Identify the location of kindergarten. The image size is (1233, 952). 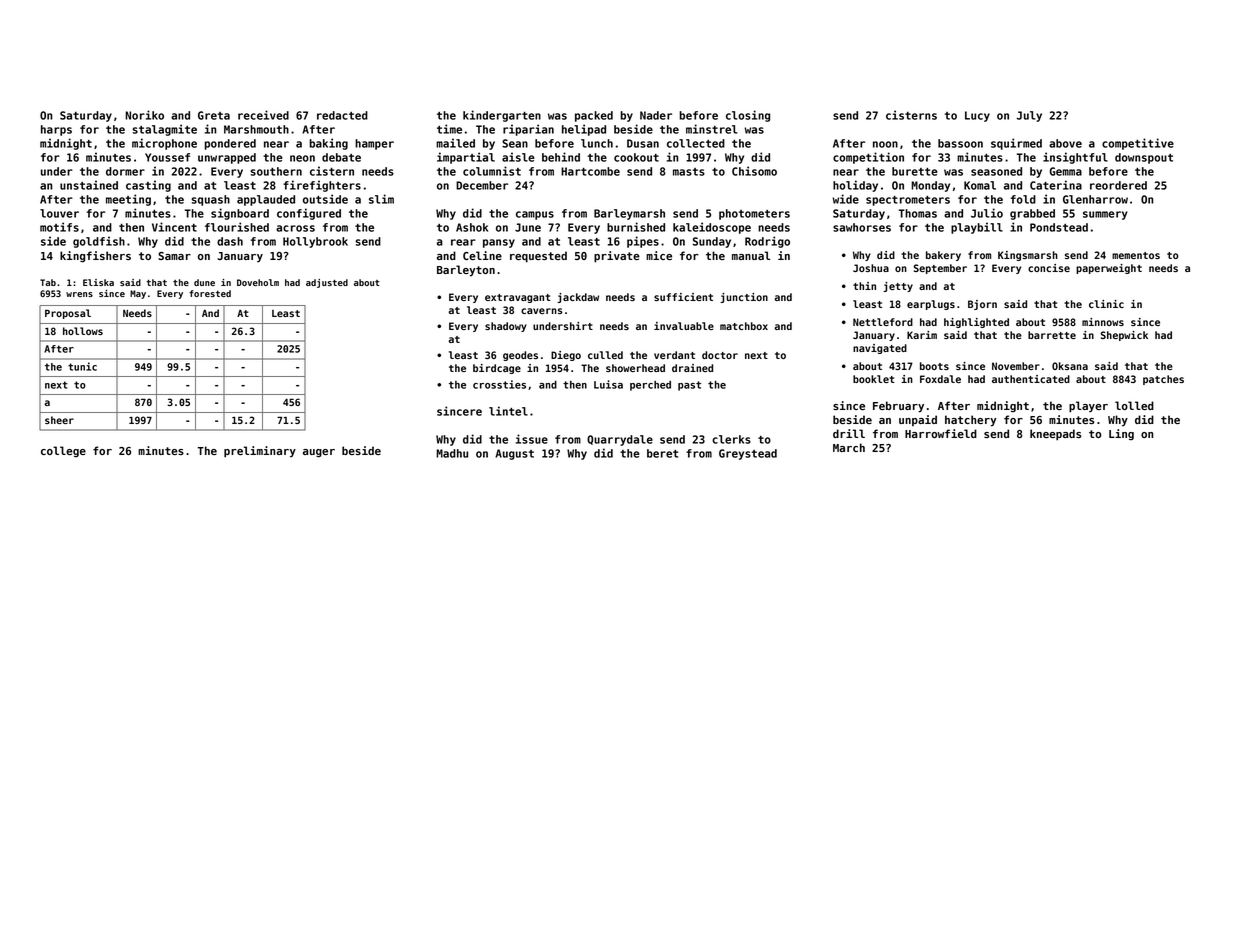
(502, 116).
